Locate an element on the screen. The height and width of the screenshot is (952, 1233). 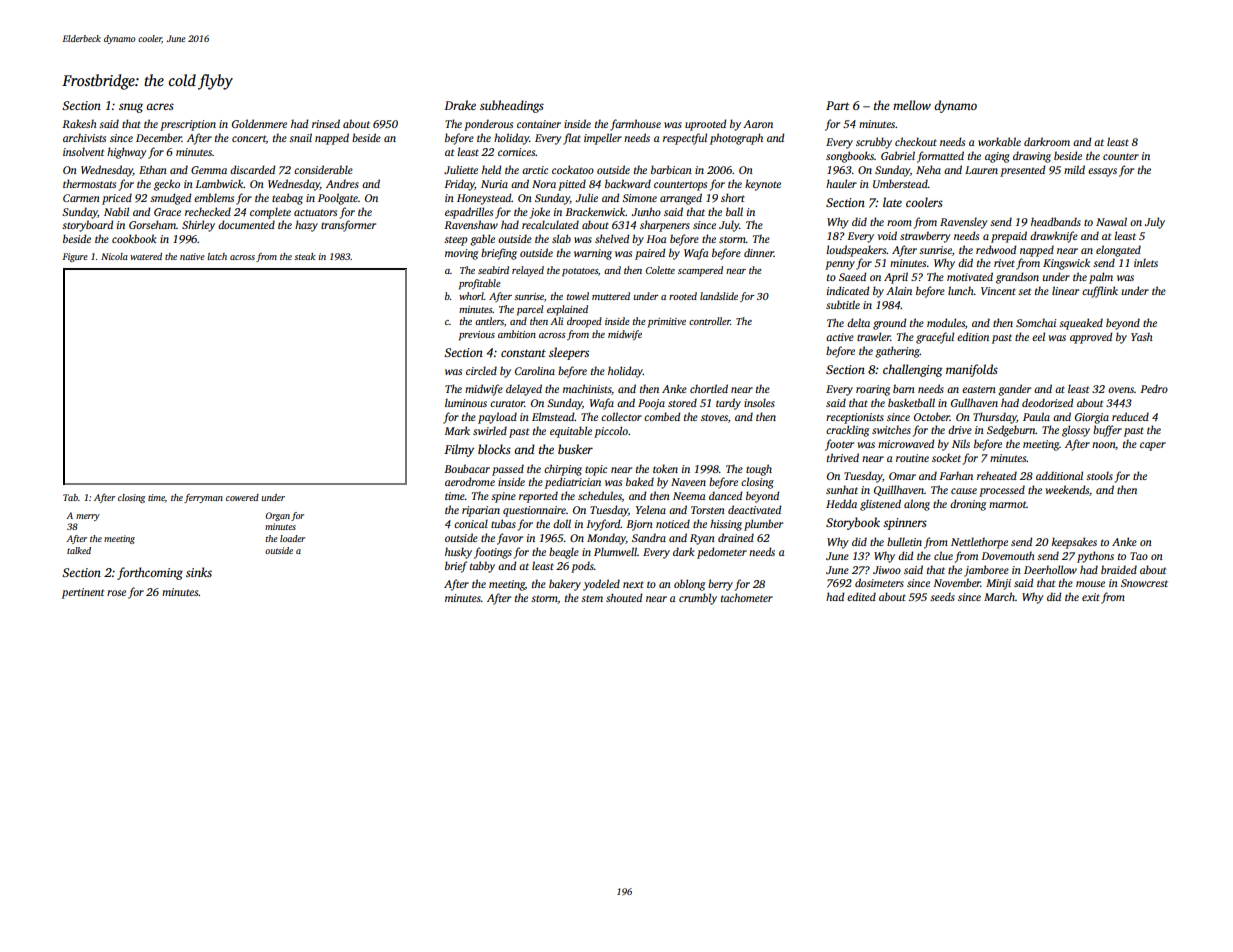
chortled is located at coordinates (709, 388).
